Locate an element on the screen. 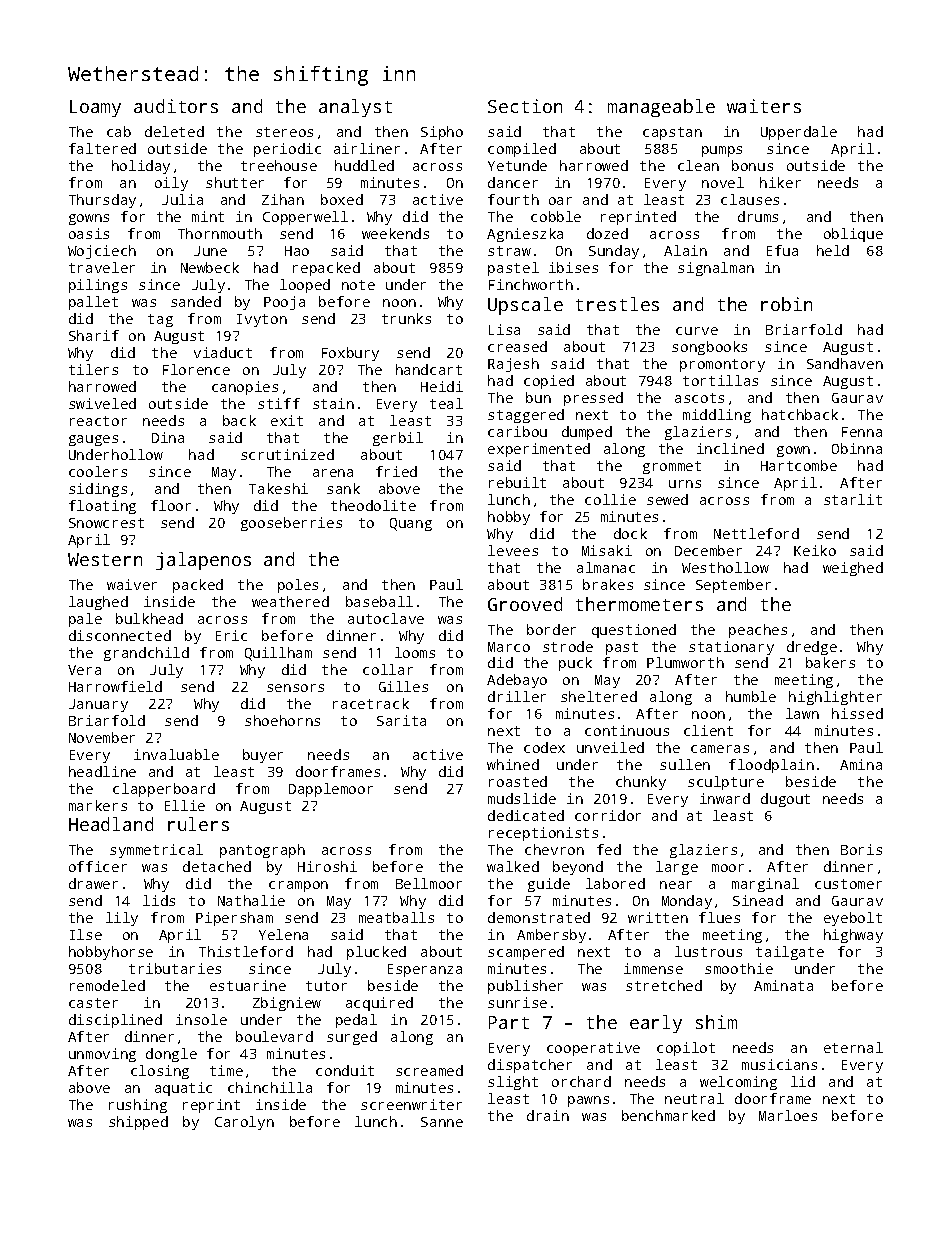  capstan is located at coordinates (672, 133).
